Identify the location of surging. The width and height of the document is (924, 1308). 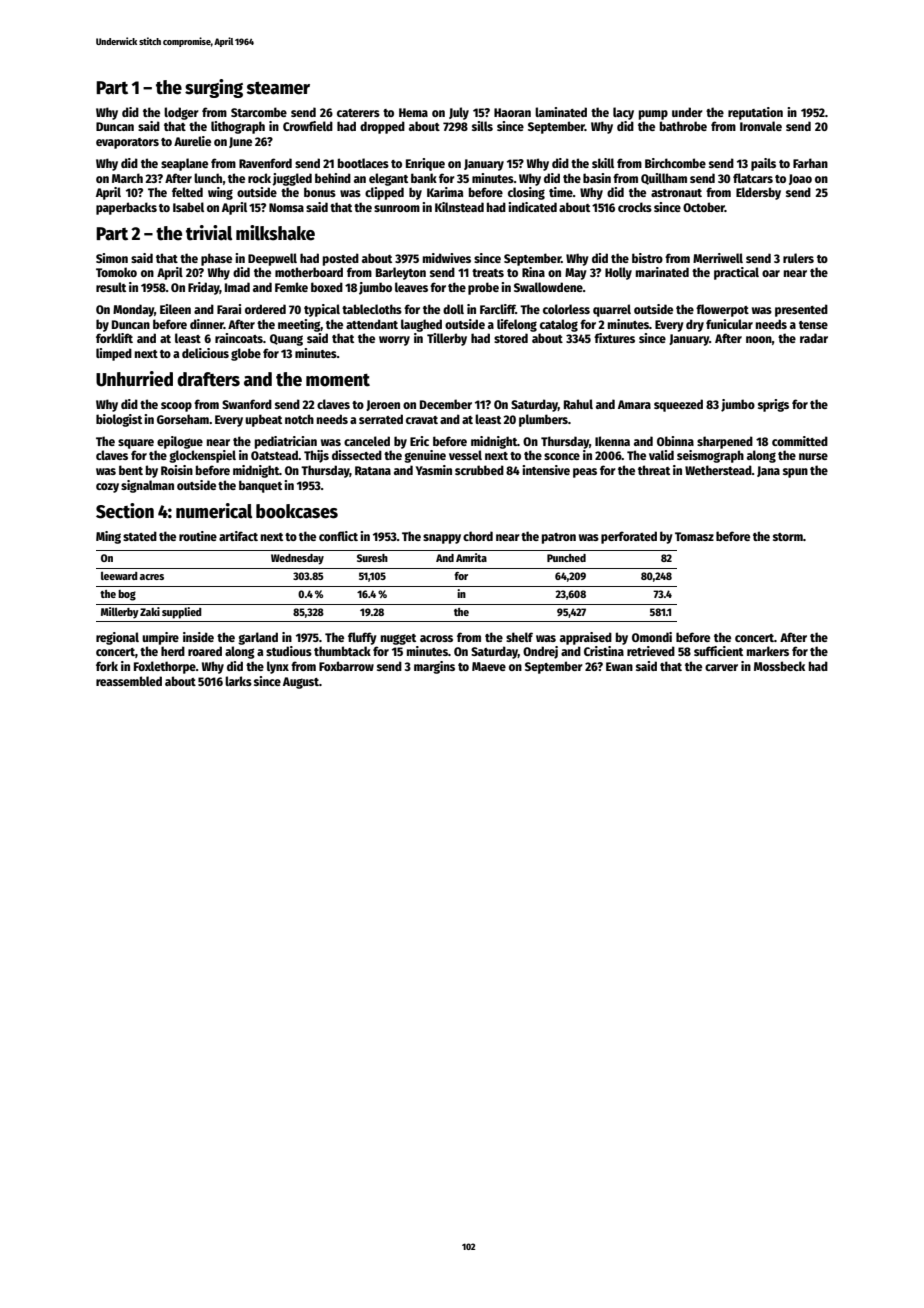
(214, 88).
